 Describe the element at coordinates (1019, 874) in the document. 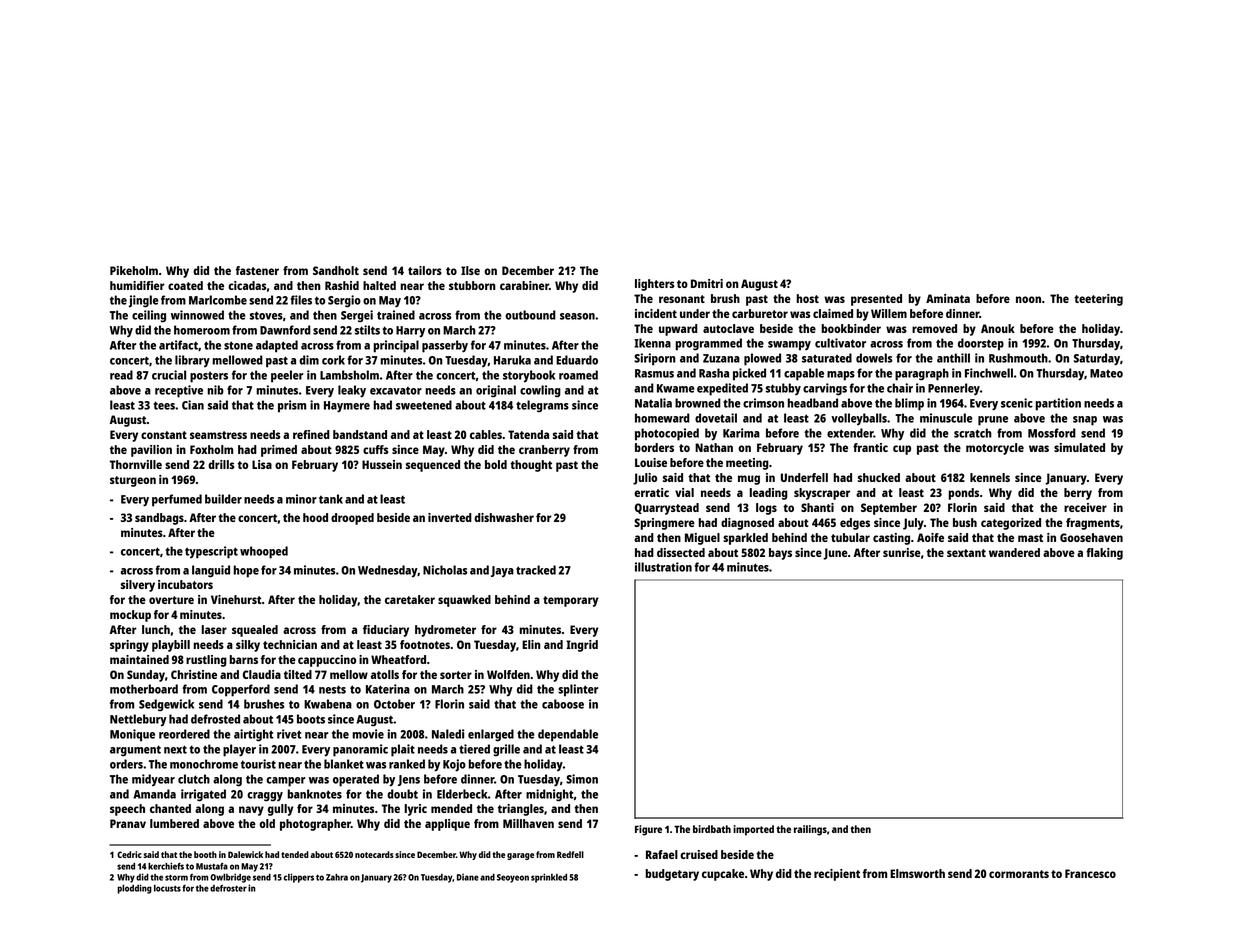

I see `cormorants` at that location.
